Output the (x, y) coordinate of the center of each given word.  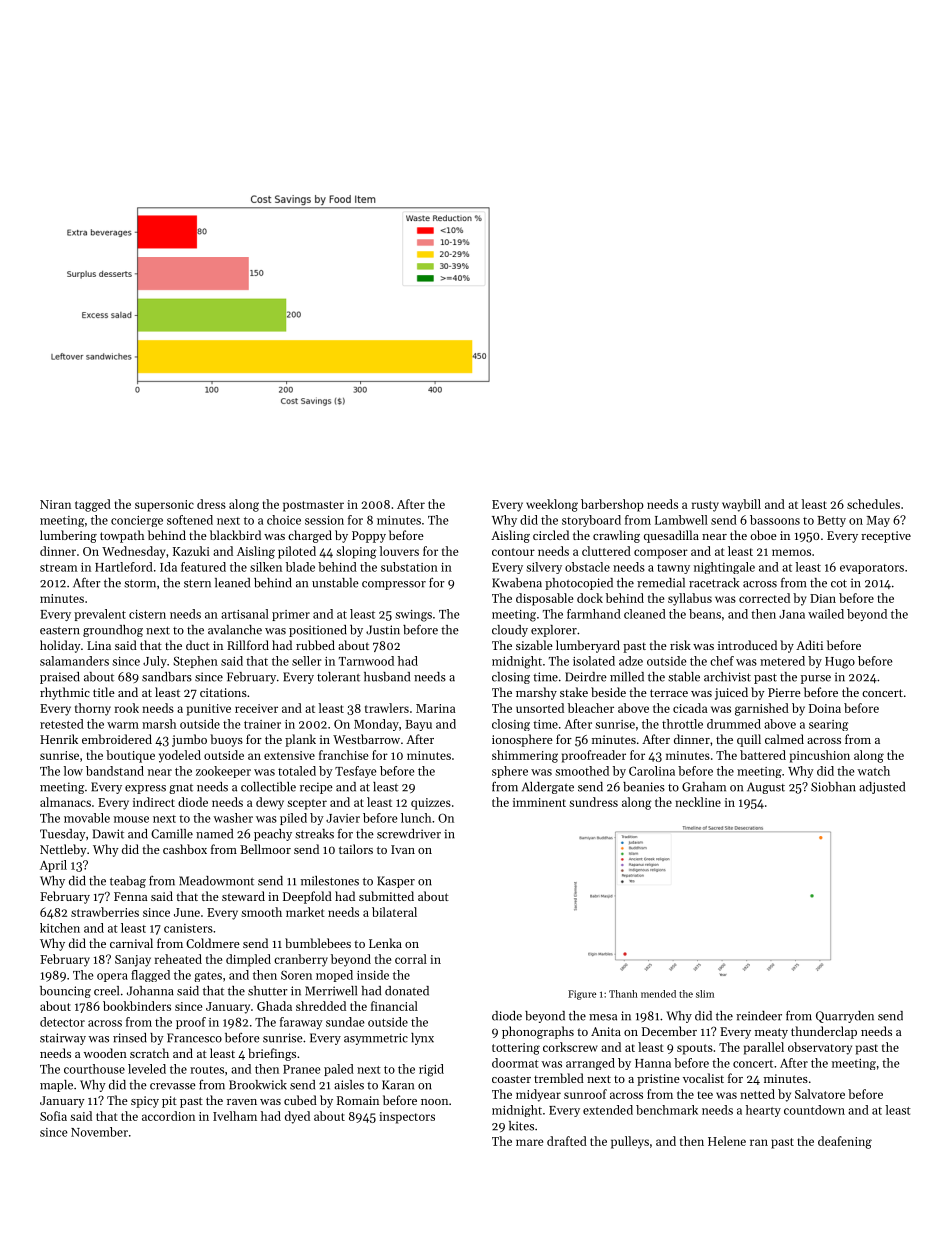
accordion (168, 1116)
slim (705, 994)
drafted (567, 1141)
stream (59, 568)
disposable (544, 599)
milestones (330, 881)
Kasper (396, 882)
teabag (128, 882)
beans (705, 614)
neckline (698, 802)
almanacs (65, 802)
